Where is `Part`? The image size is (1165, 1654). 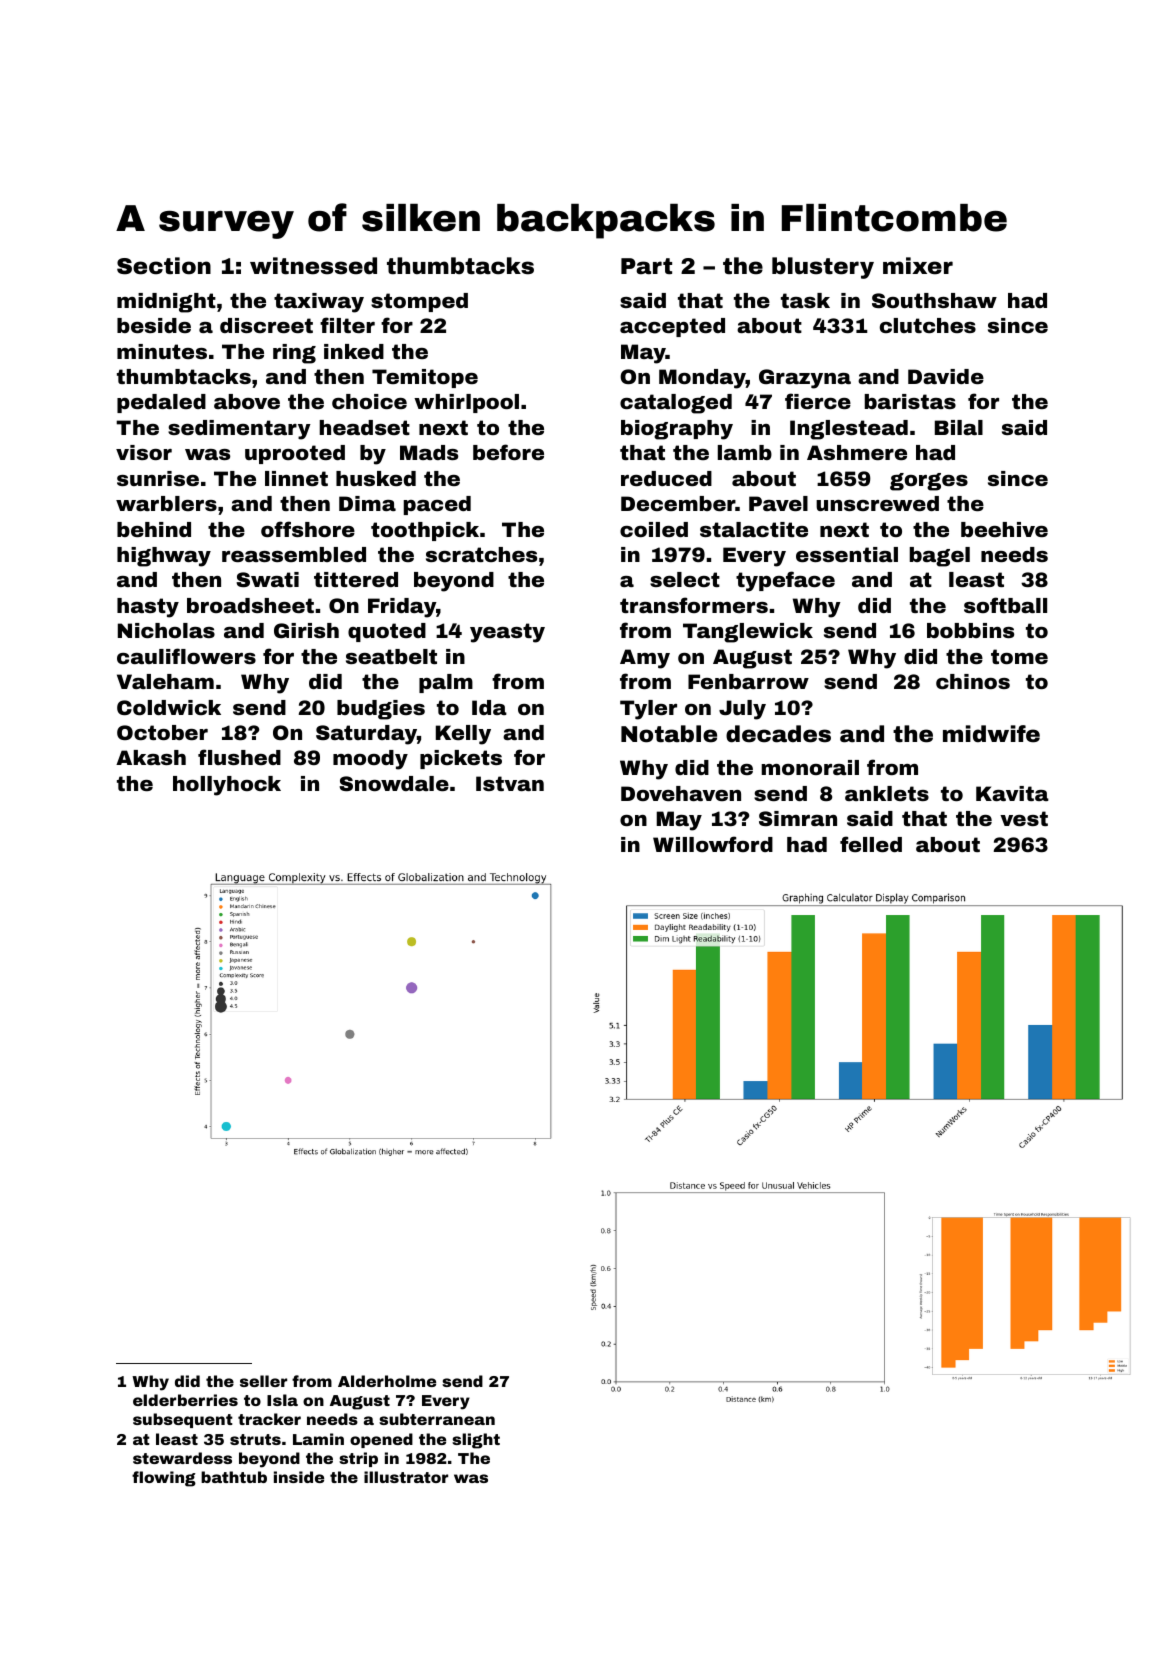
Part is located at coordinates (646, 266).
